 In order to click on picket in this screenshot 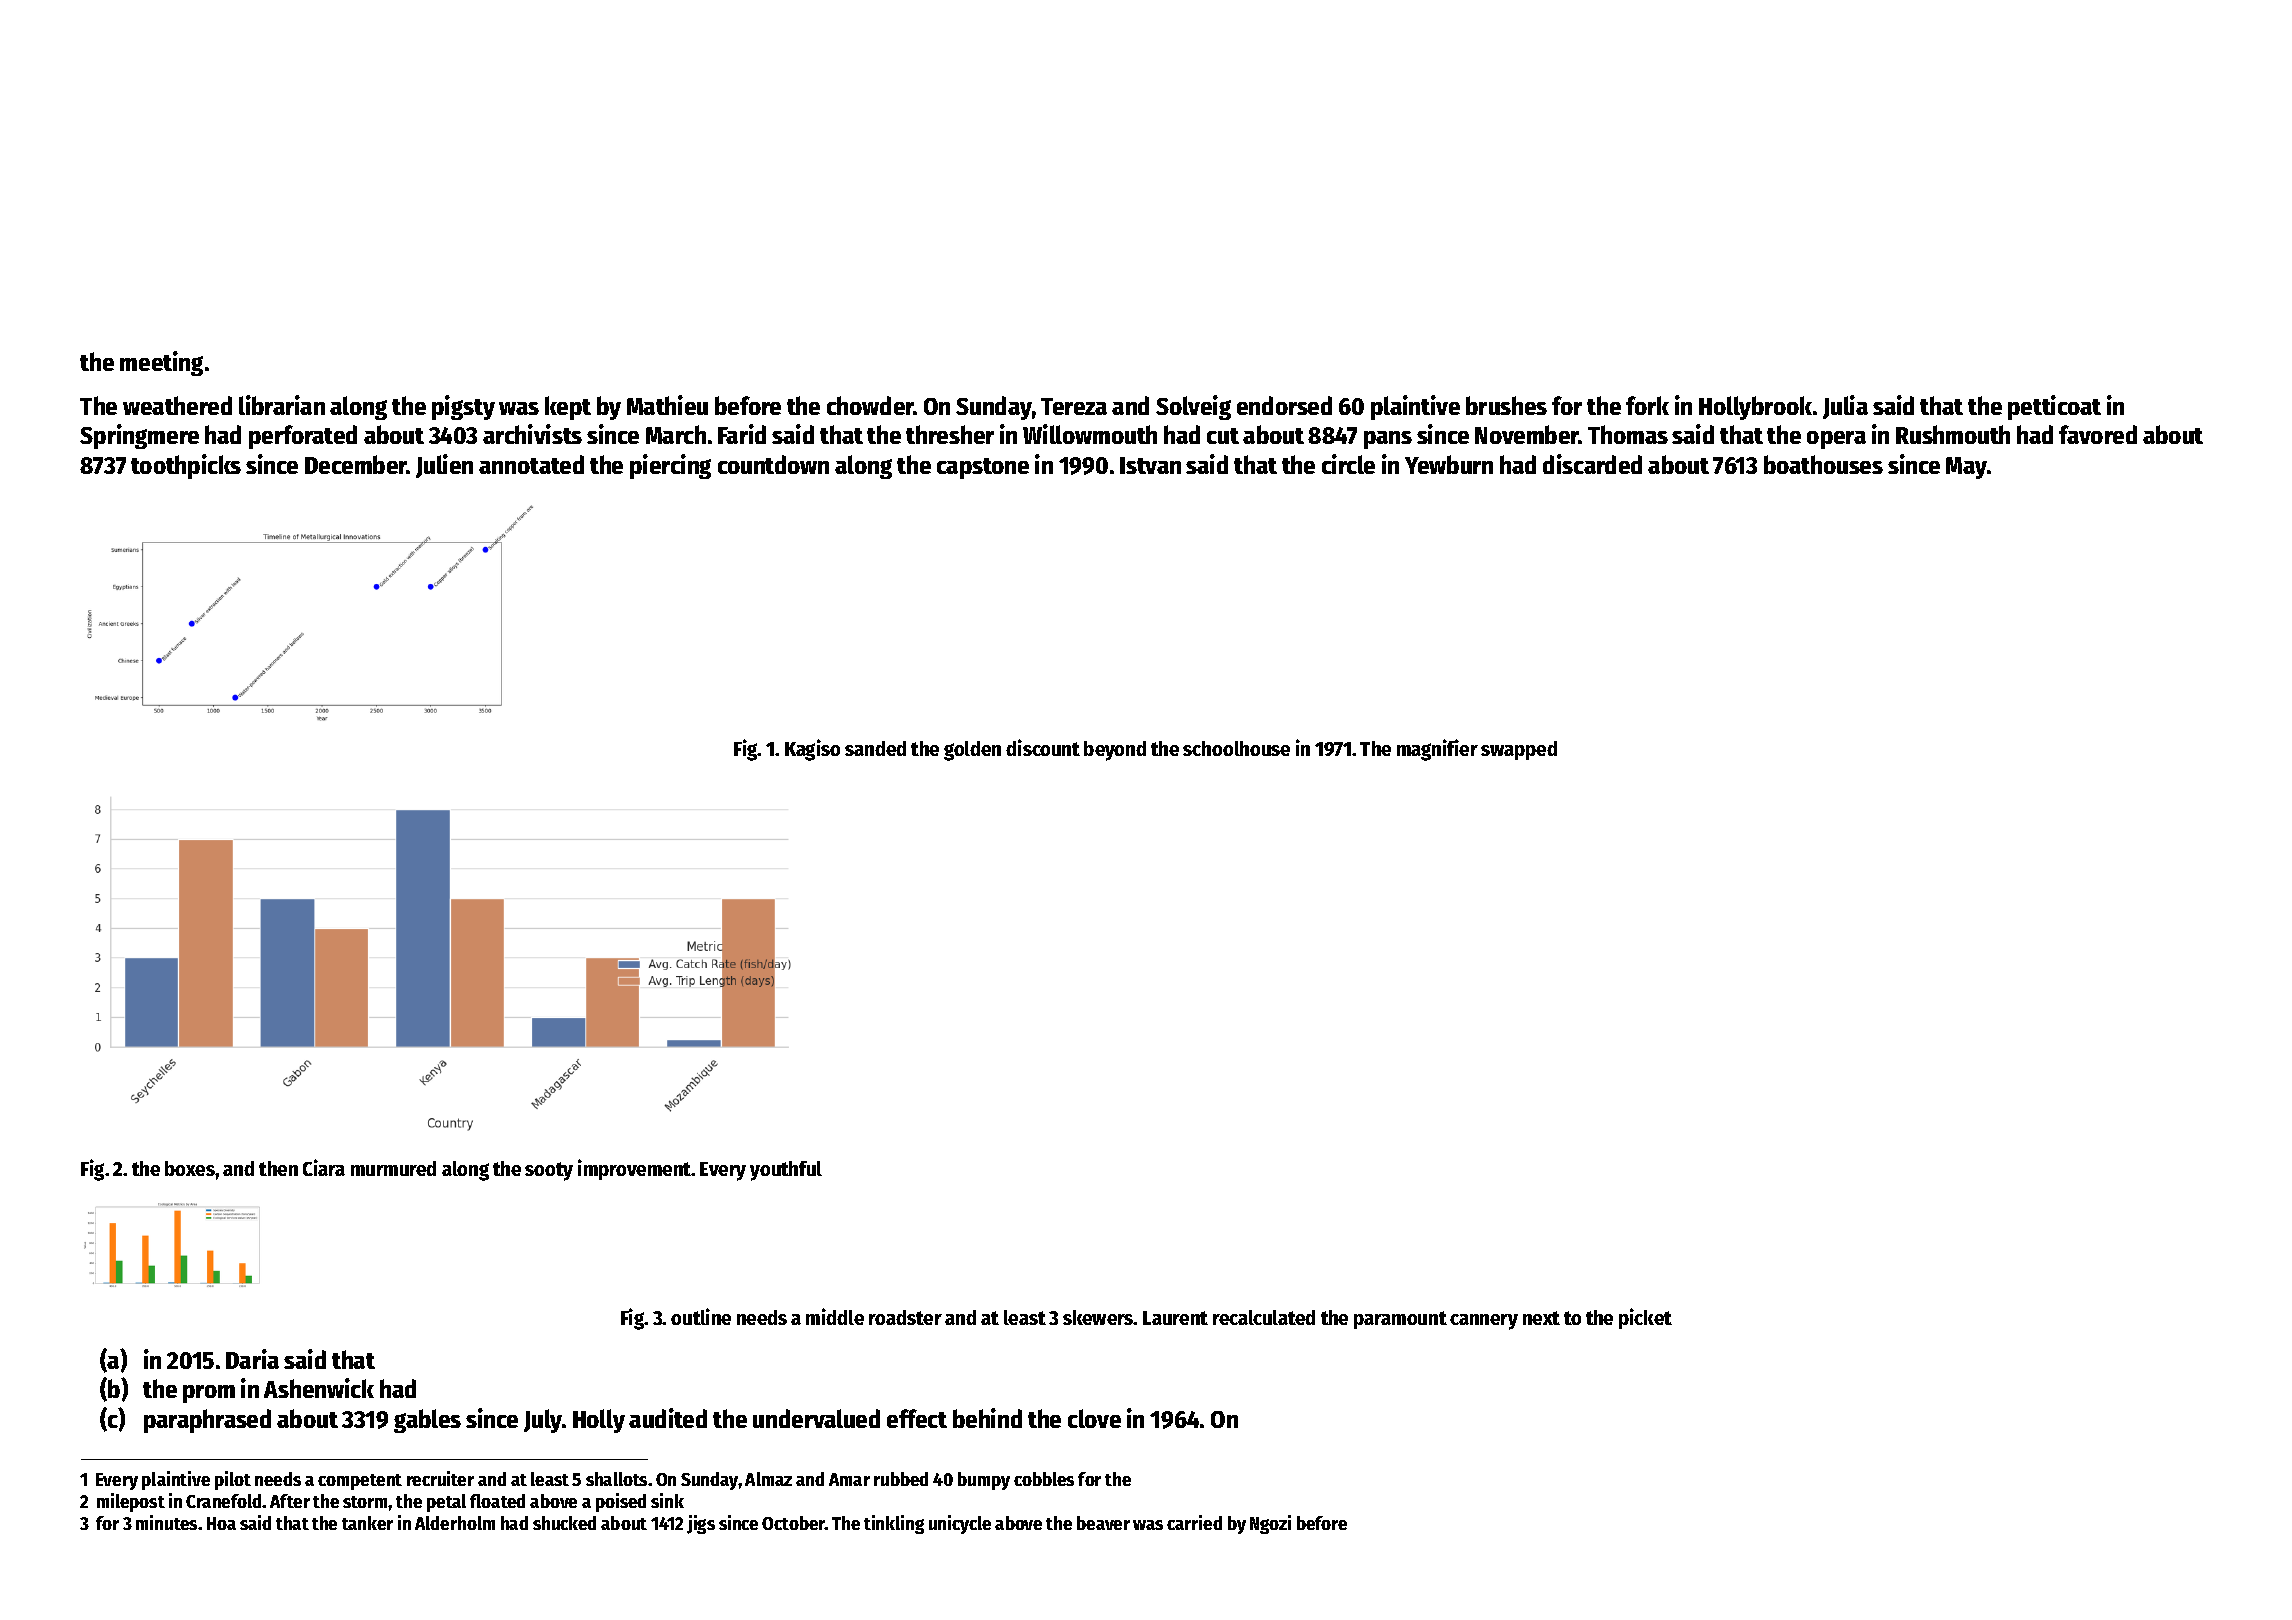, I will do `click(1645, 1318)`.
